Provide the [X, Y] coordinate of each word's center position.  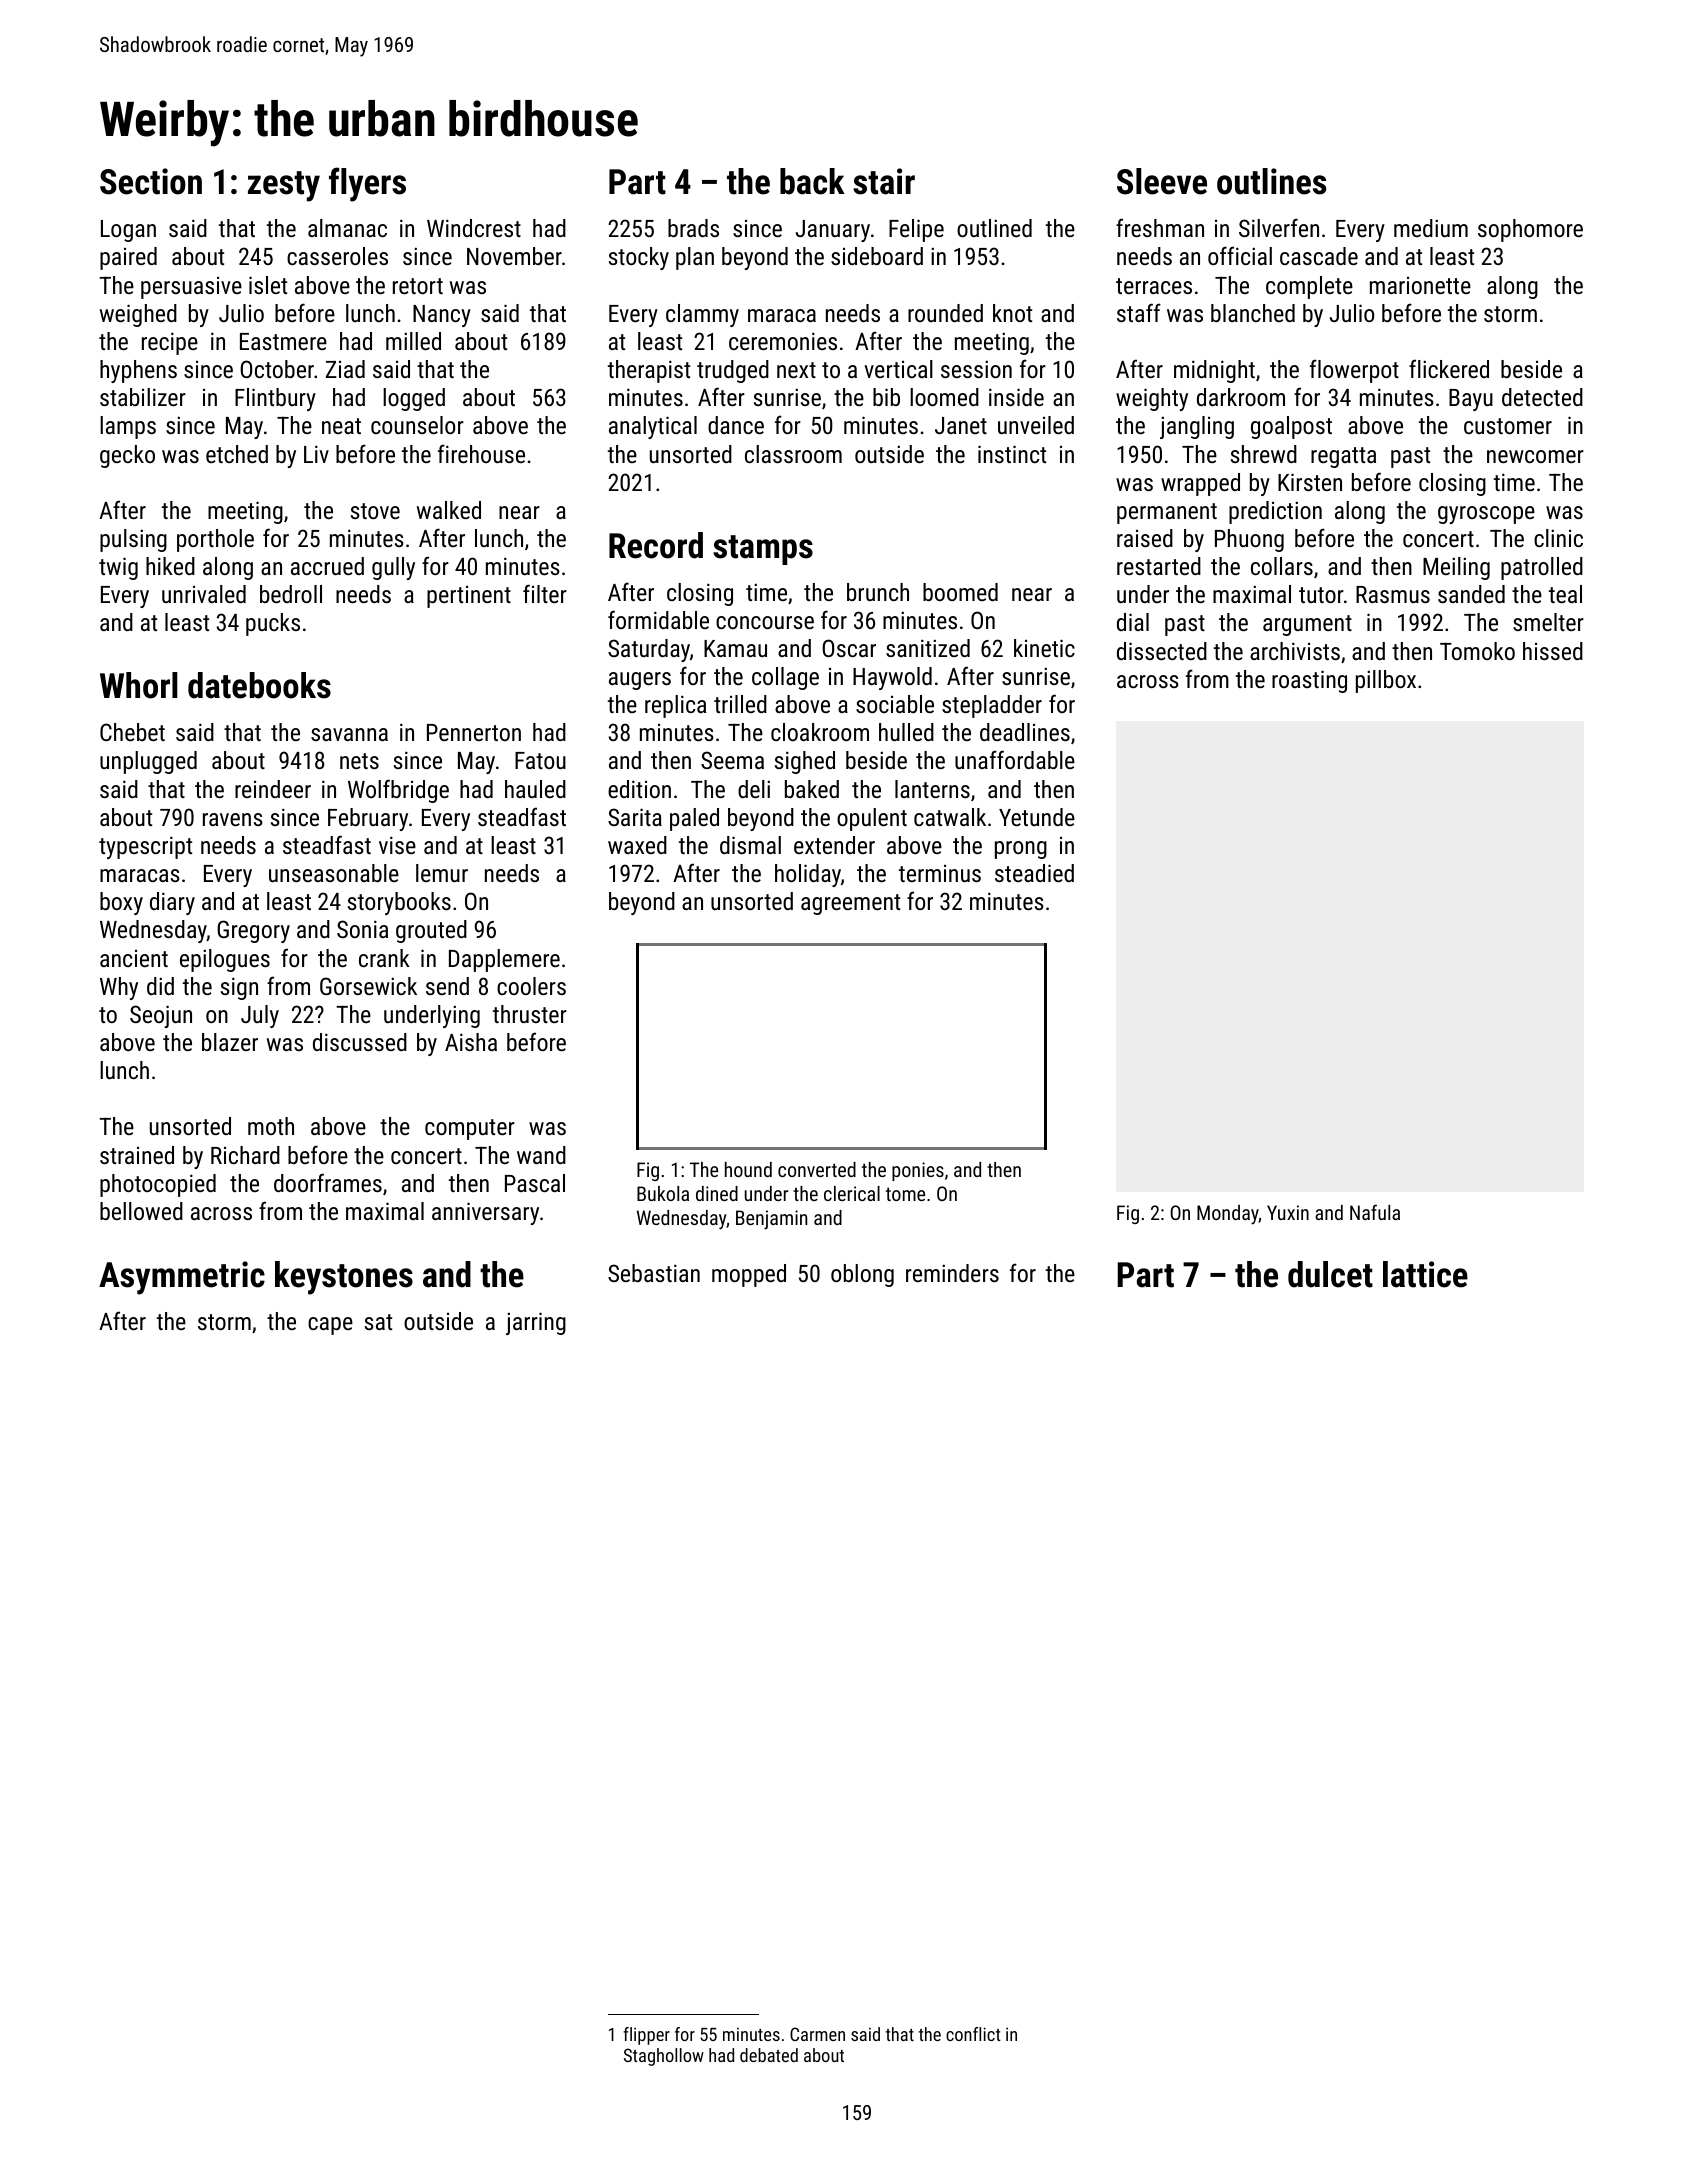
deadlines [1025, 732]
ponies [918, 1171]
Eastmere [283, 341]
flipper [646, 2036]
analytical [653, 427]
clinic [1558, 538]
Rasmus [1393, 594]
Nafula [1375, 1212]
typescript [145, 847]
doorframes [328, 1182]
